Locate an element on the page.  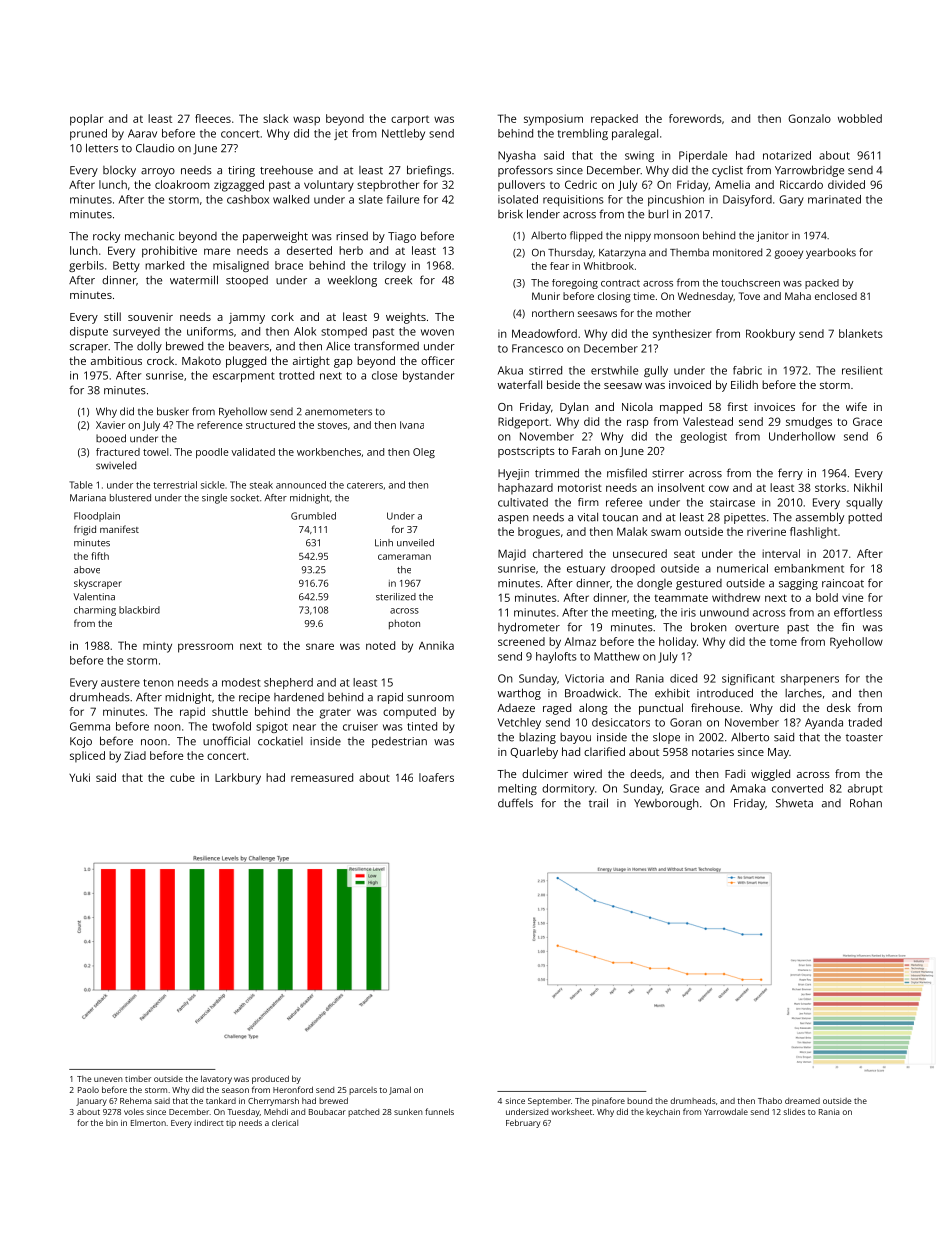
above is located at coordinates (87, 570).
